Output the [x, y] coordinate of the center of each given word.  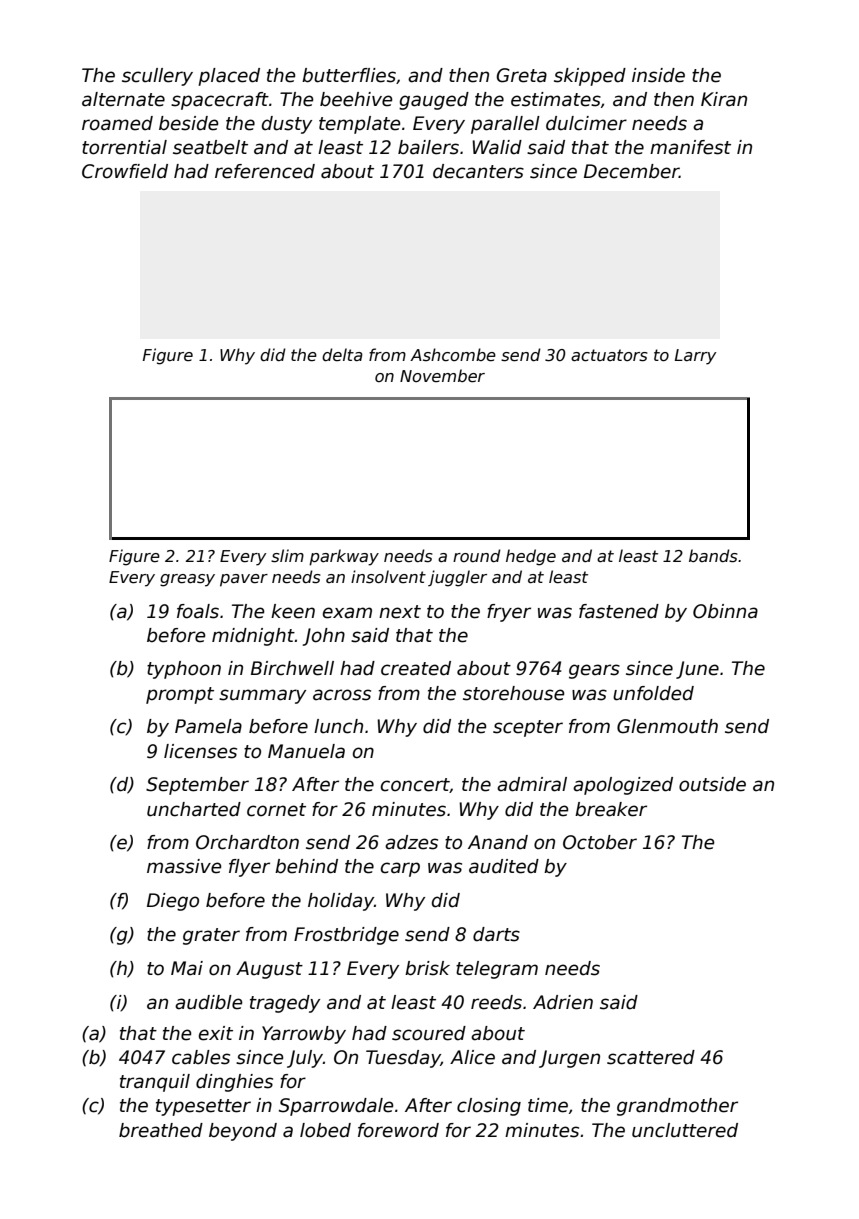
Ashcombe [453, 355]
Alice [472, 1057]
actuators [609, 355]
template [360, 125]
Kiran [724, 99]
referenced [265, 171]
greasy [187, 580]
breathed [161, 1130]
